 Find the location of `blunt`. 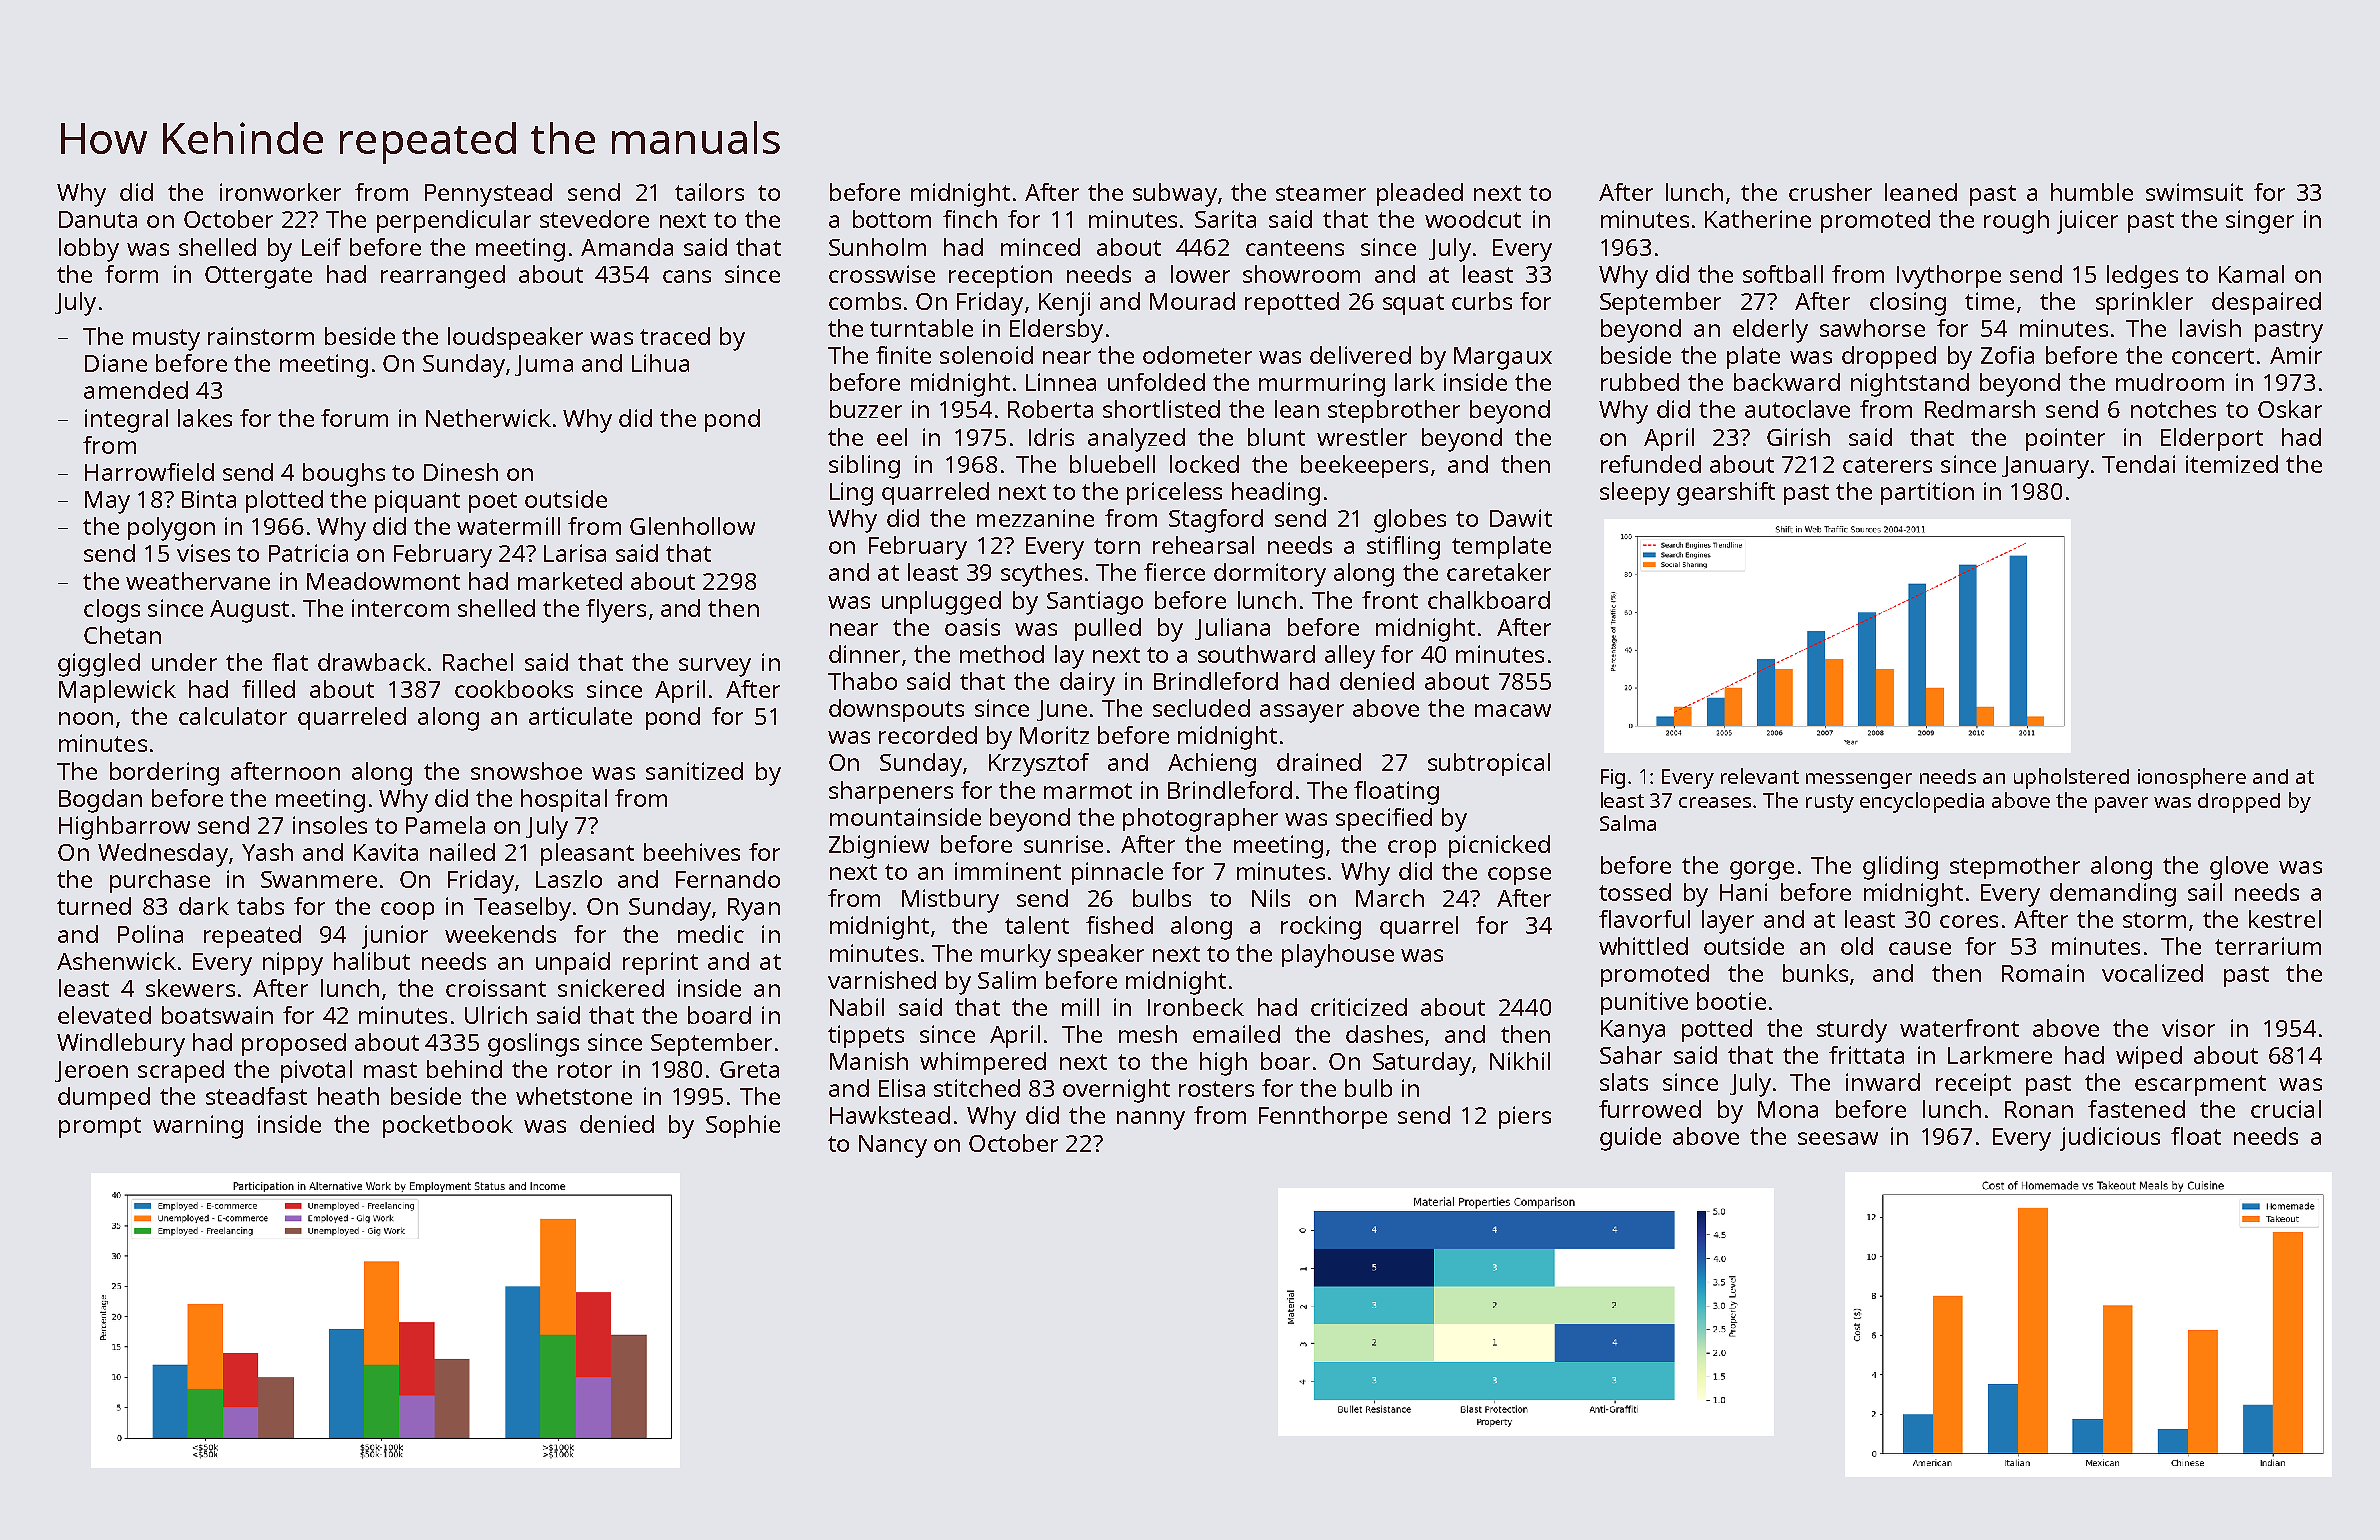

blunt is located at coordinates (1276, 437).
